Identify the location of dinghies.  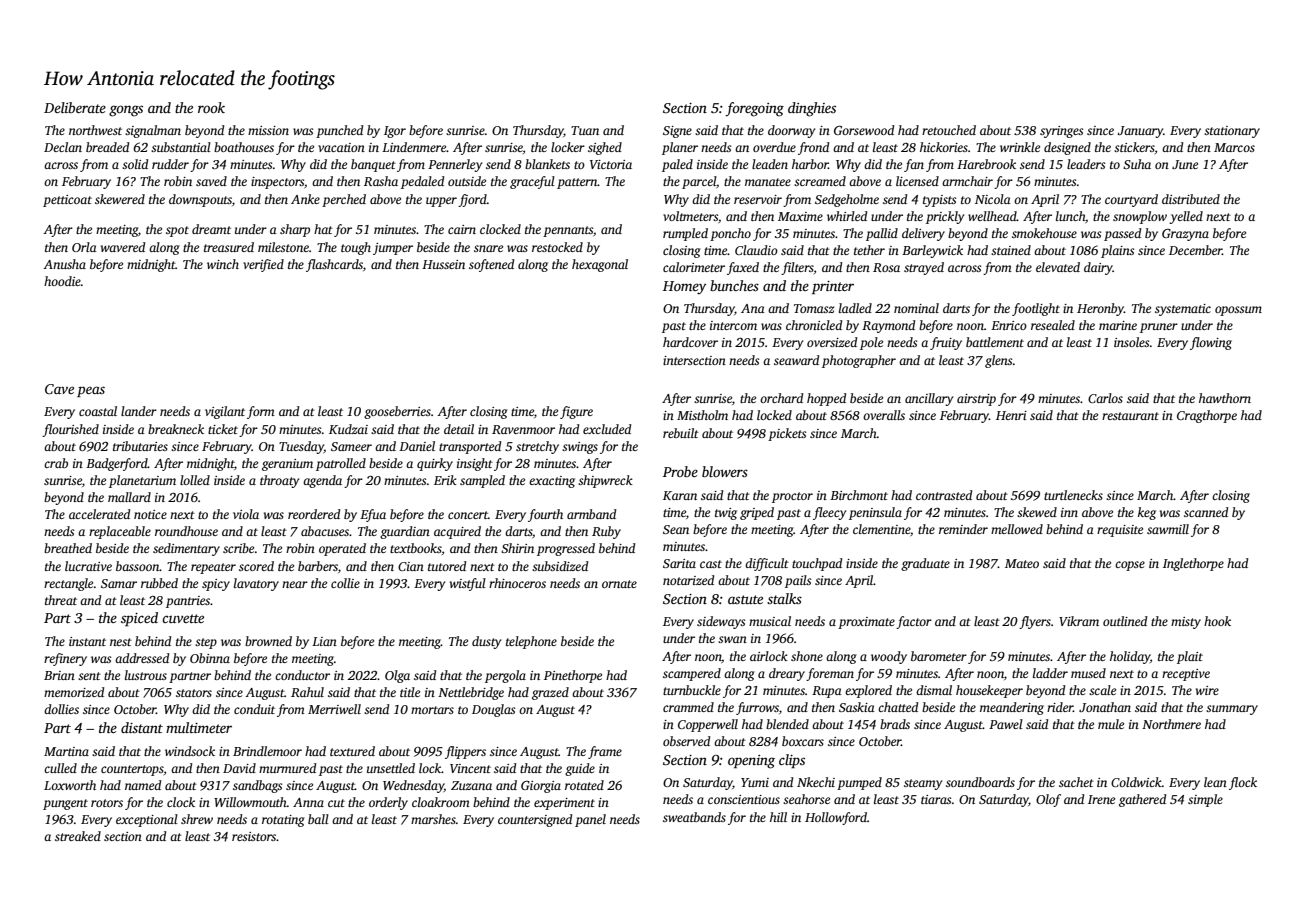
(812, 109).
